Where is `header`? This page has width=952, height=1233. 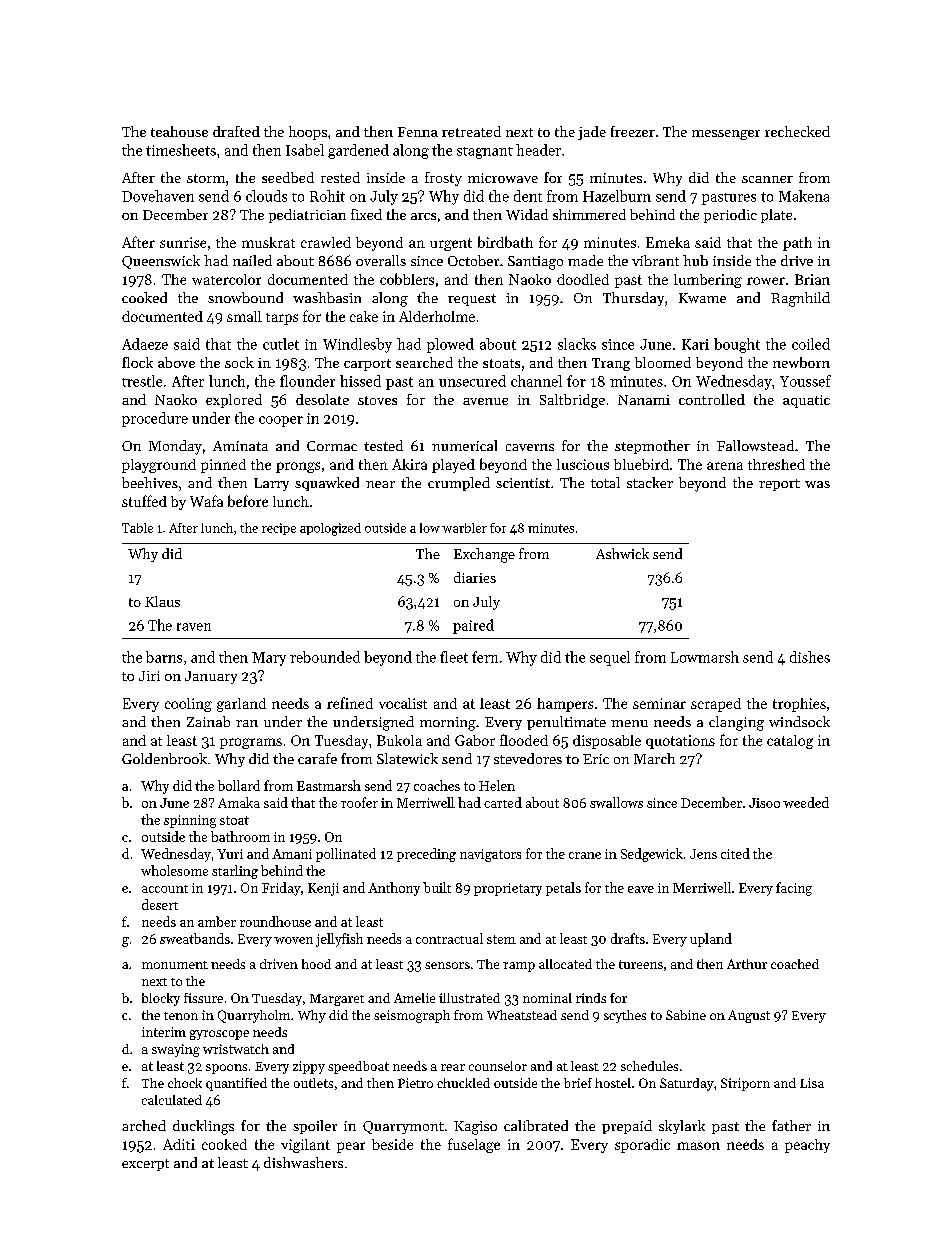 header is located at coordinates (538, 150).
